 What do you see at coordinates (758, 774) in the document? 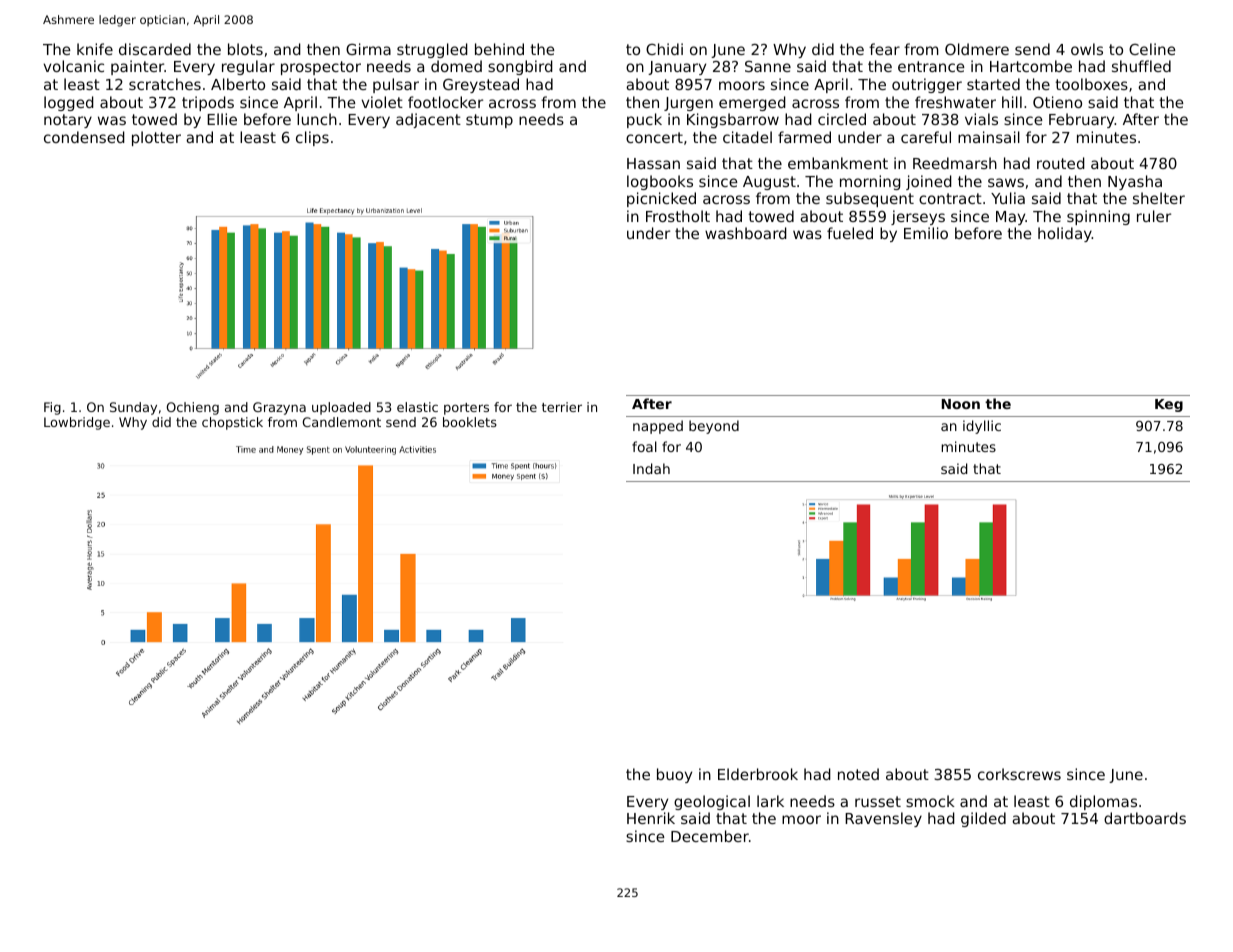
I see `Elderbrook` at bounding box center [758, 774].
